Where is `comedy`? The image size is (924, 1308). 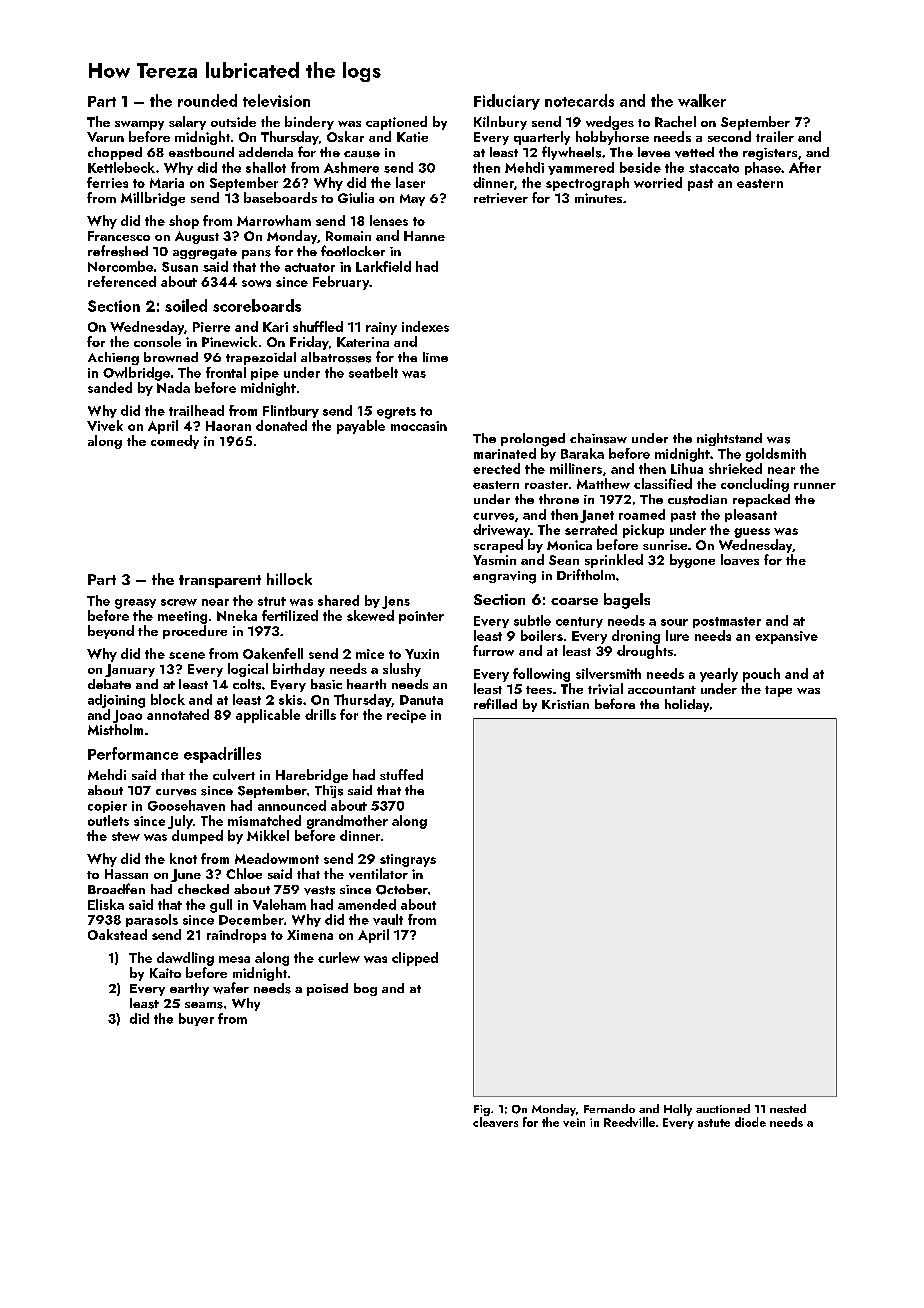
comedy is located at coordinates (175, 442).
